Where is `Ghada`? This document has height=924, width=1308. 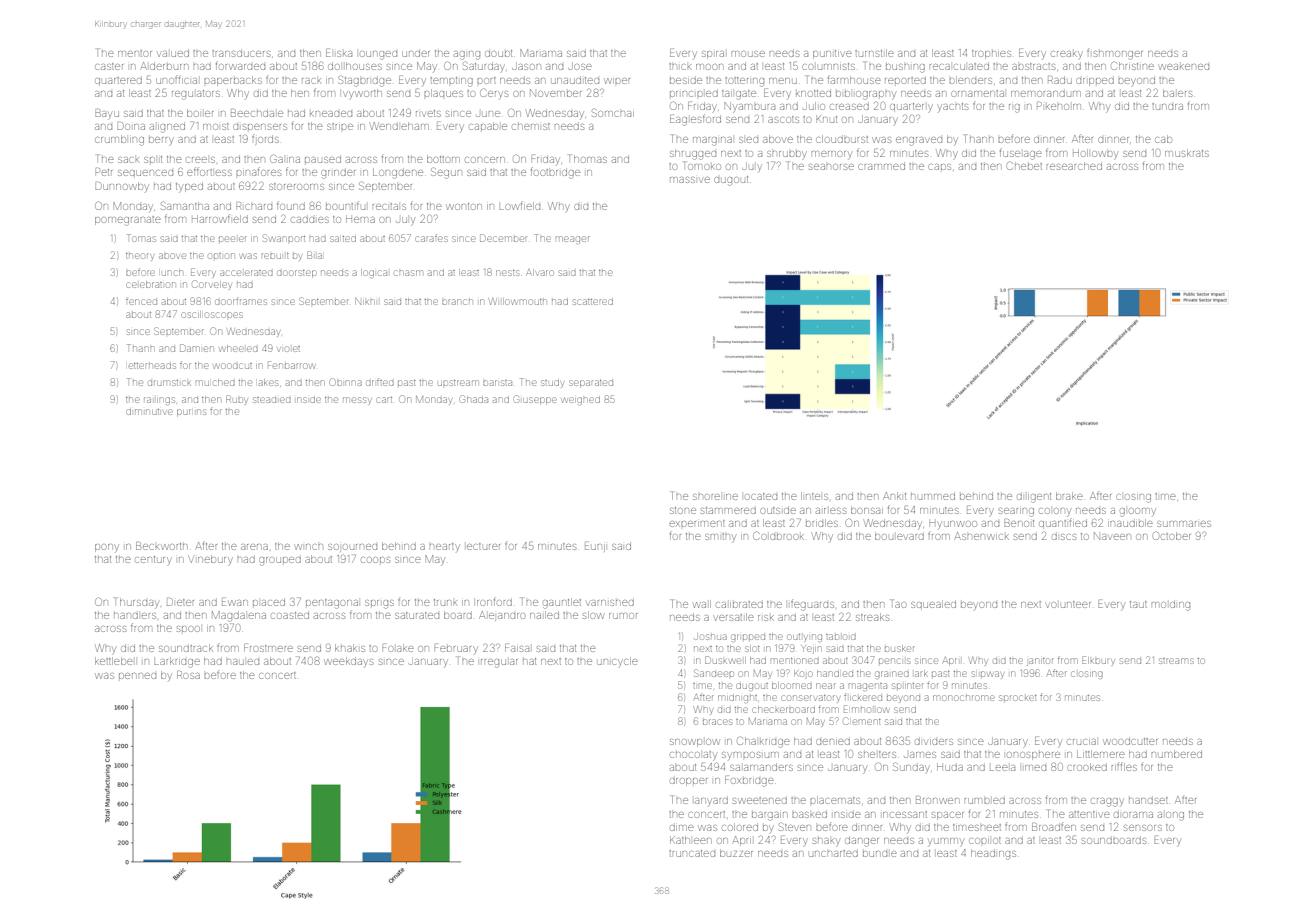
Ghada is located at coordinates (474, 399).
